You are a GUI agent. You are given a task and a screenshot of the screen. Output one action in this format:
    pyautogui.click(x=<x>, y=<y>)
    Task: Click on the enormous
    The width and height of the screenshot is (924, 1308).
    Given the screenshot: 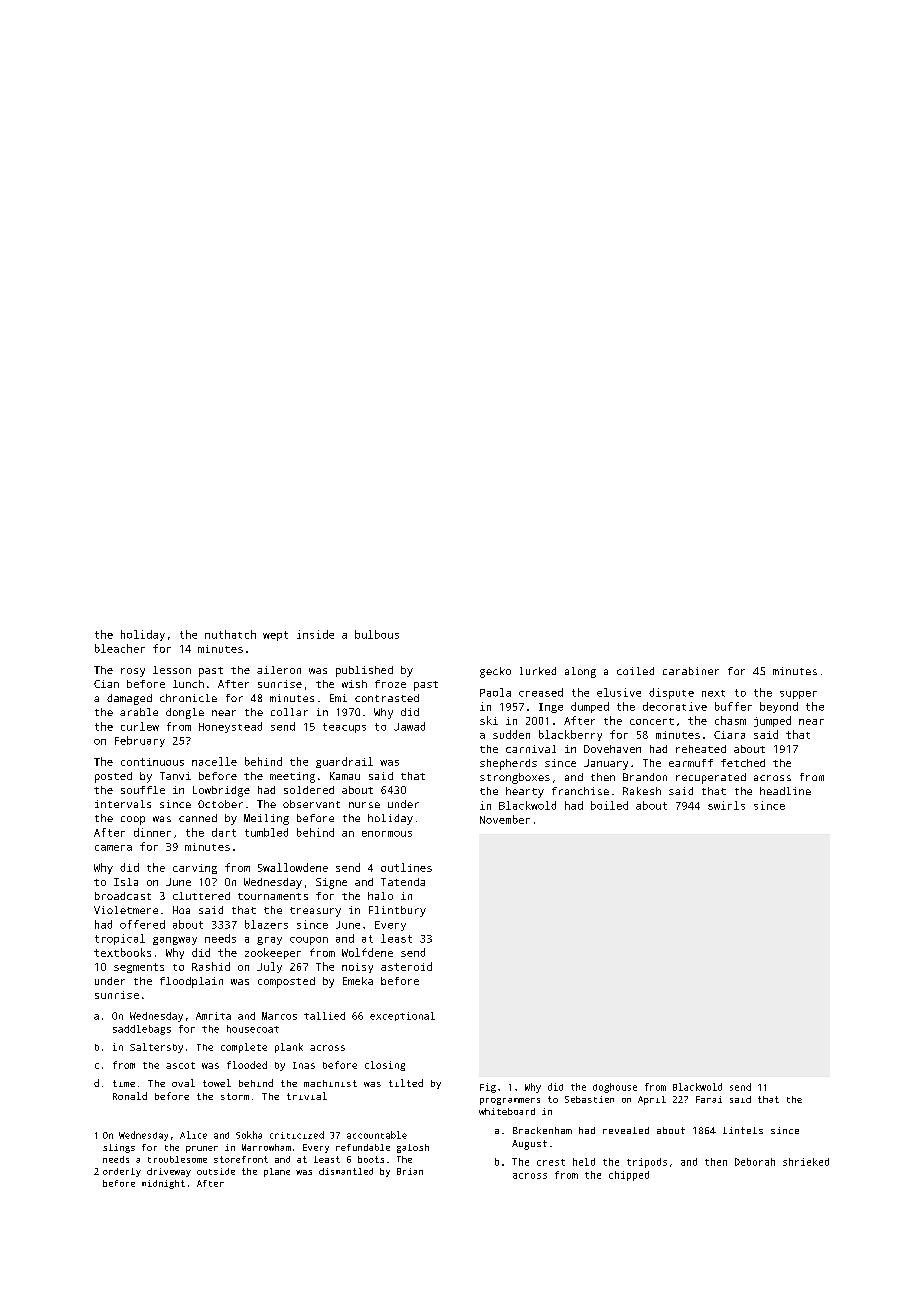 What is the action you would take?
    pyautogui.click(x=387, y=834)
